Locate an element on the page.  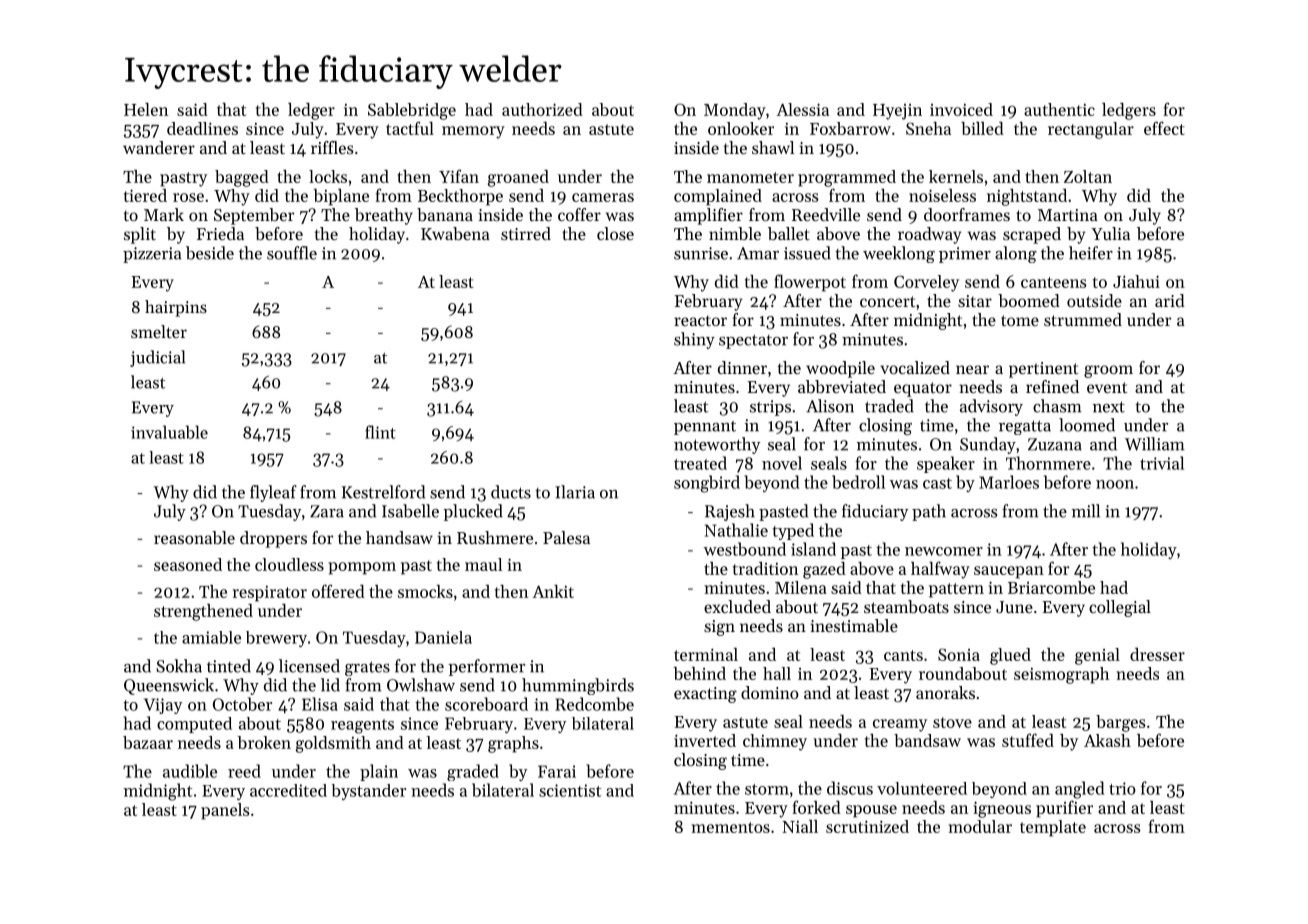
halfway is located at coordinates (940, 570).
